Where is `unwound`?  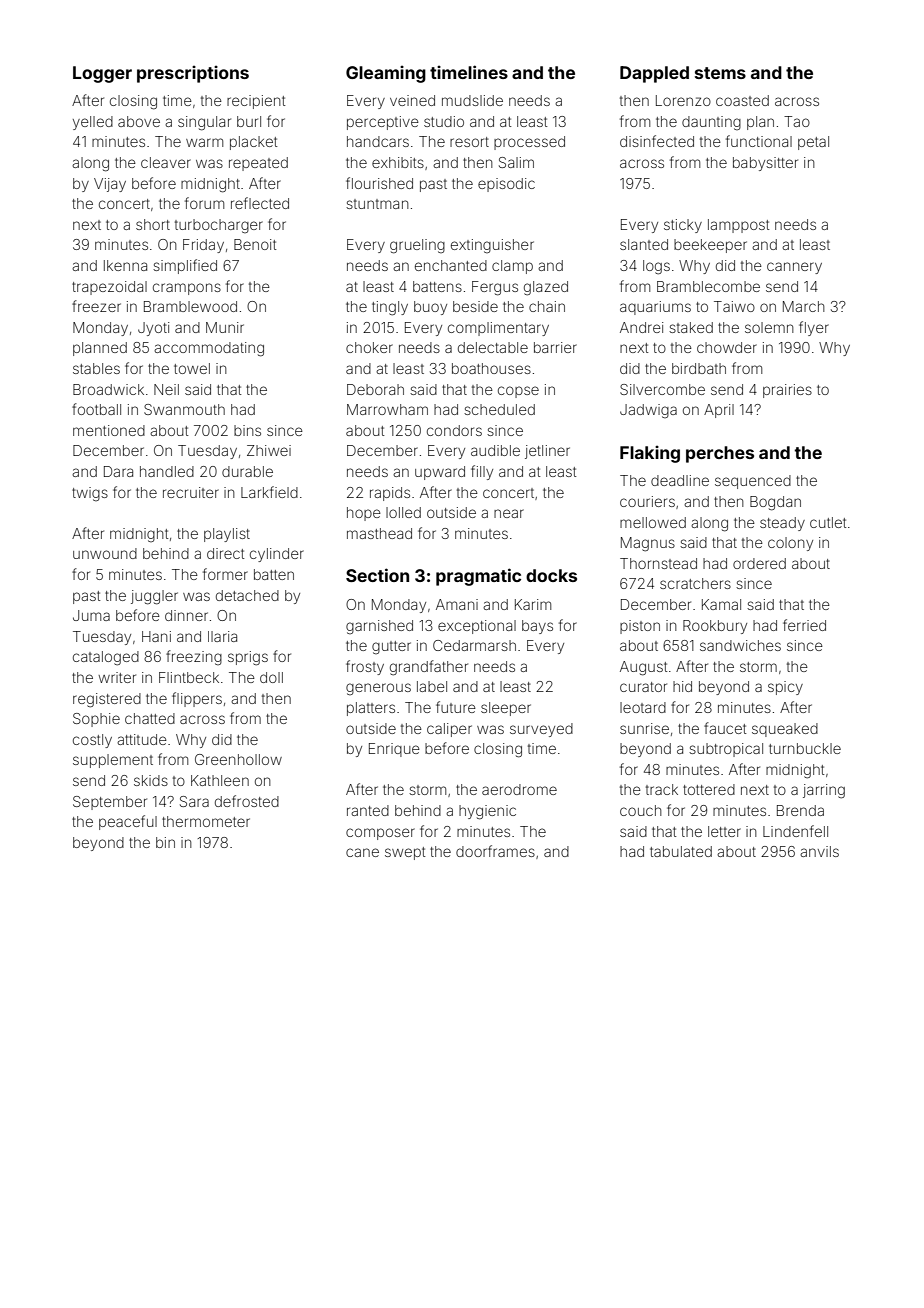 unwound is located at coordinates (105, 553).
